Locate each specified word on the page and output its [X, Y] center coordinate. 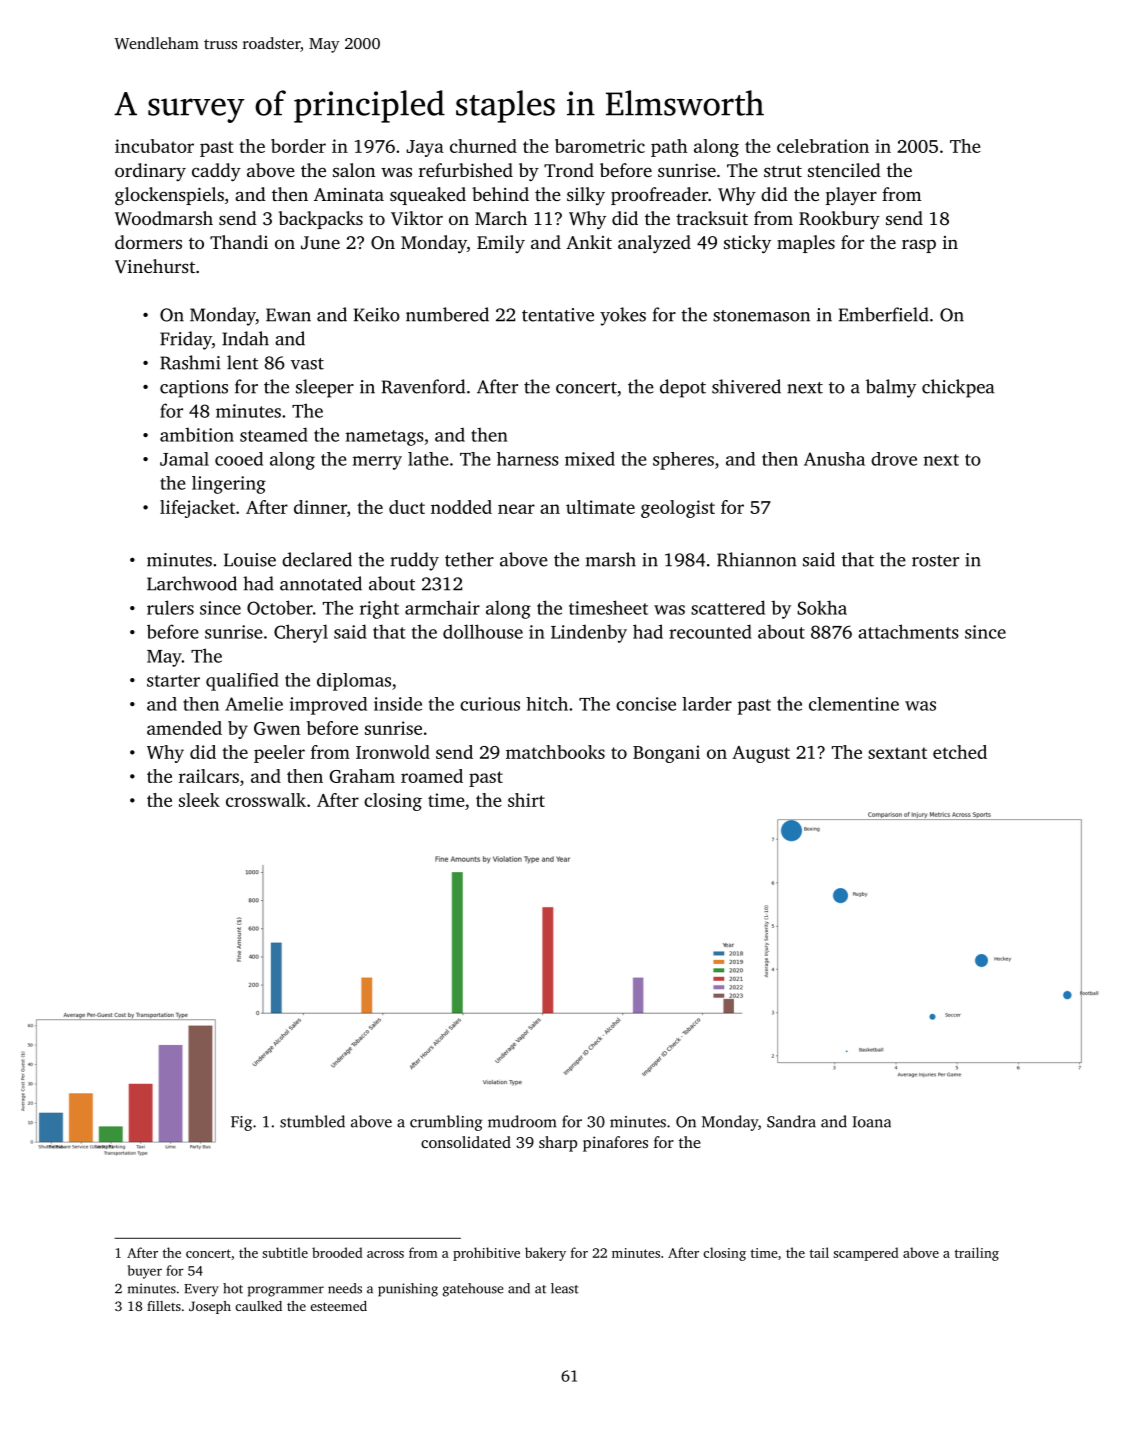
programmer [286, 1291]
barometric [600, 146]
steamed [274, 434]
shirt [526, 800]
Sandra [791, 1121]
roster [935, 561]
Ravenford [423, 386]
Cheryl [301, 633]
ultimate [600, 507]
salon [354, 170]
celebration [823, 146]
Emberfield [884, 314]
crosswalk [266, 800]
